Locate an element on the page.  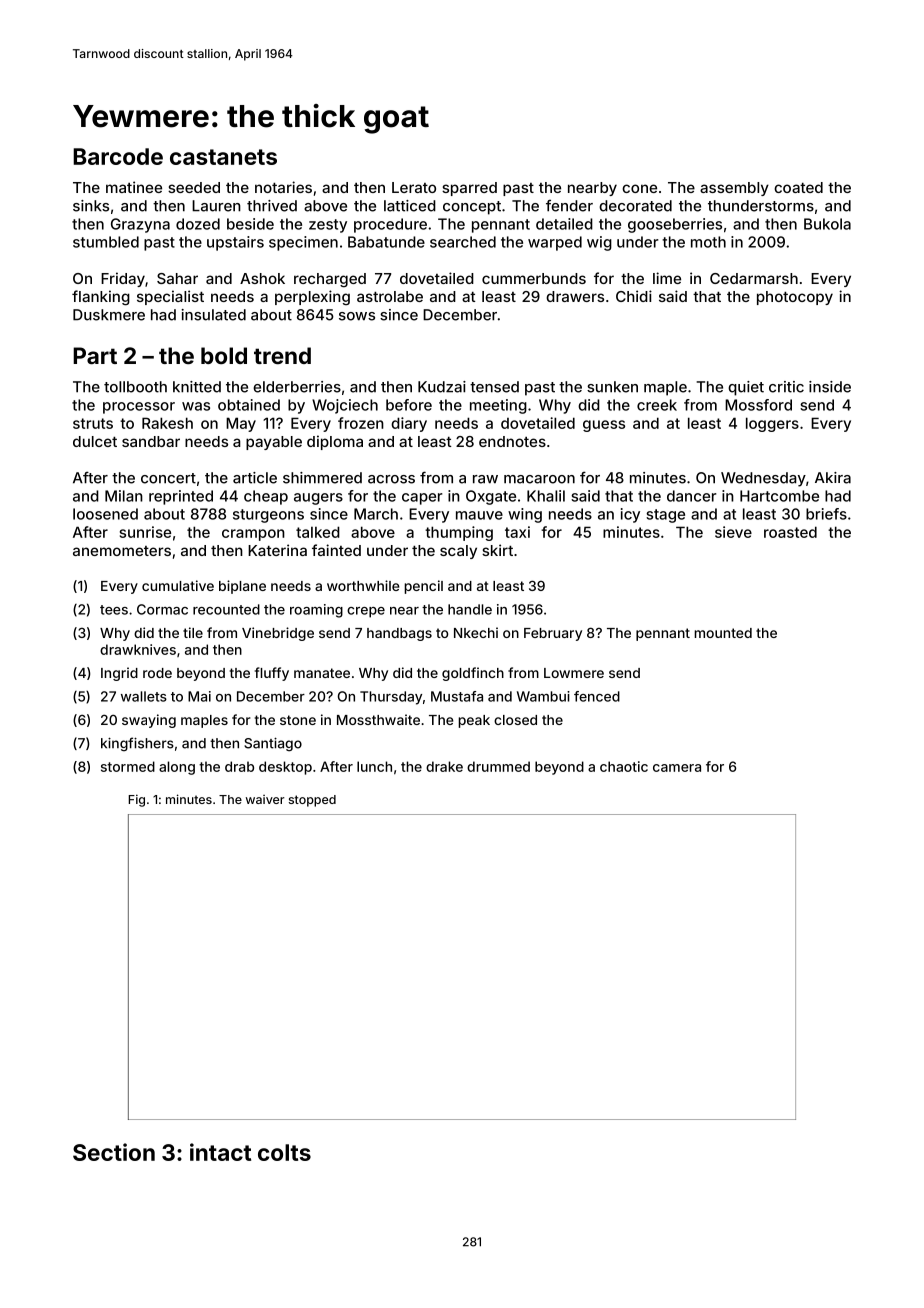
Hartcombe is located at coordinates (779, 496).
